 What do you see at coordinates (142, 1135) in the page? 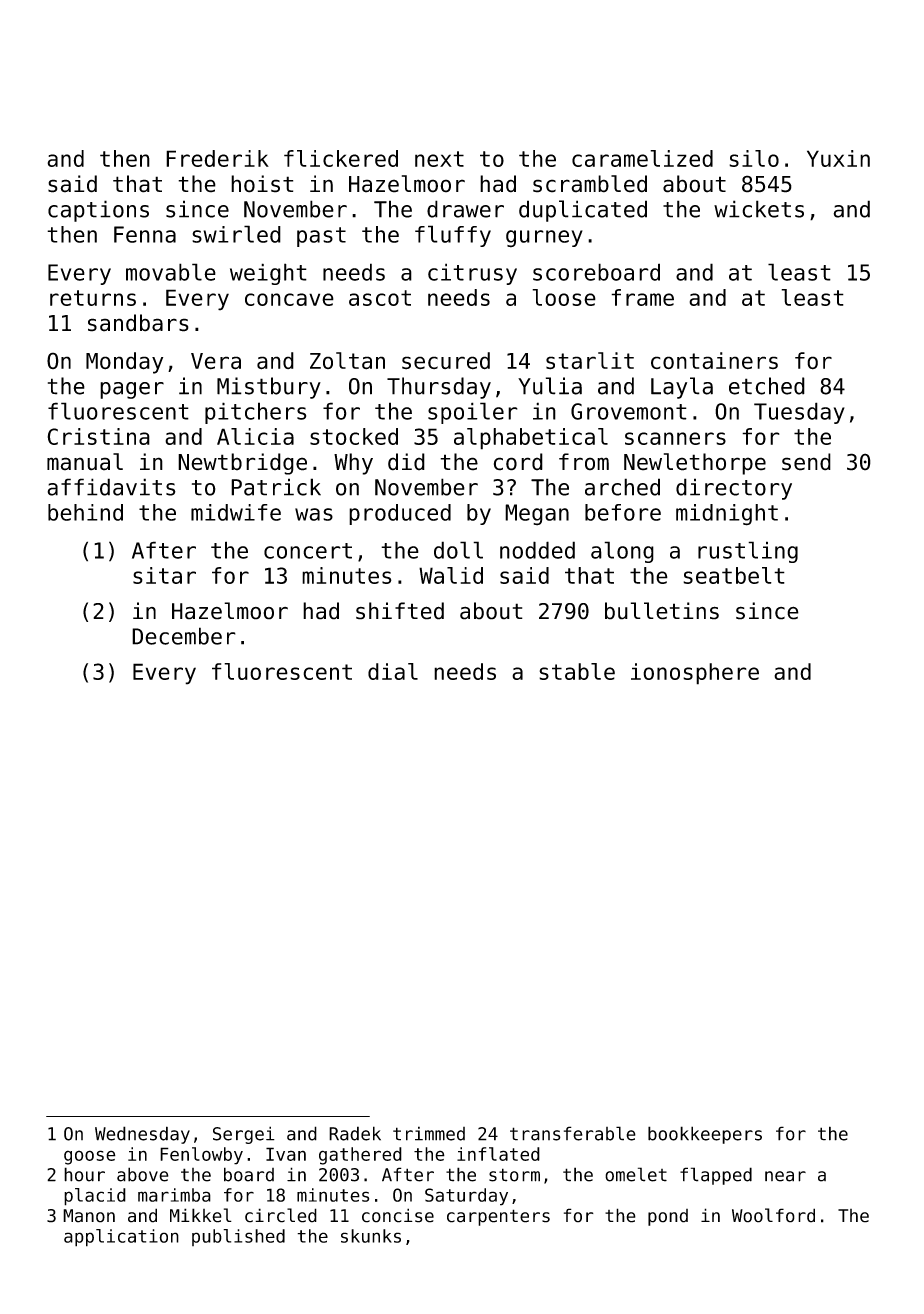
I see `Wednesday` at bounding box center [142, 1135].
